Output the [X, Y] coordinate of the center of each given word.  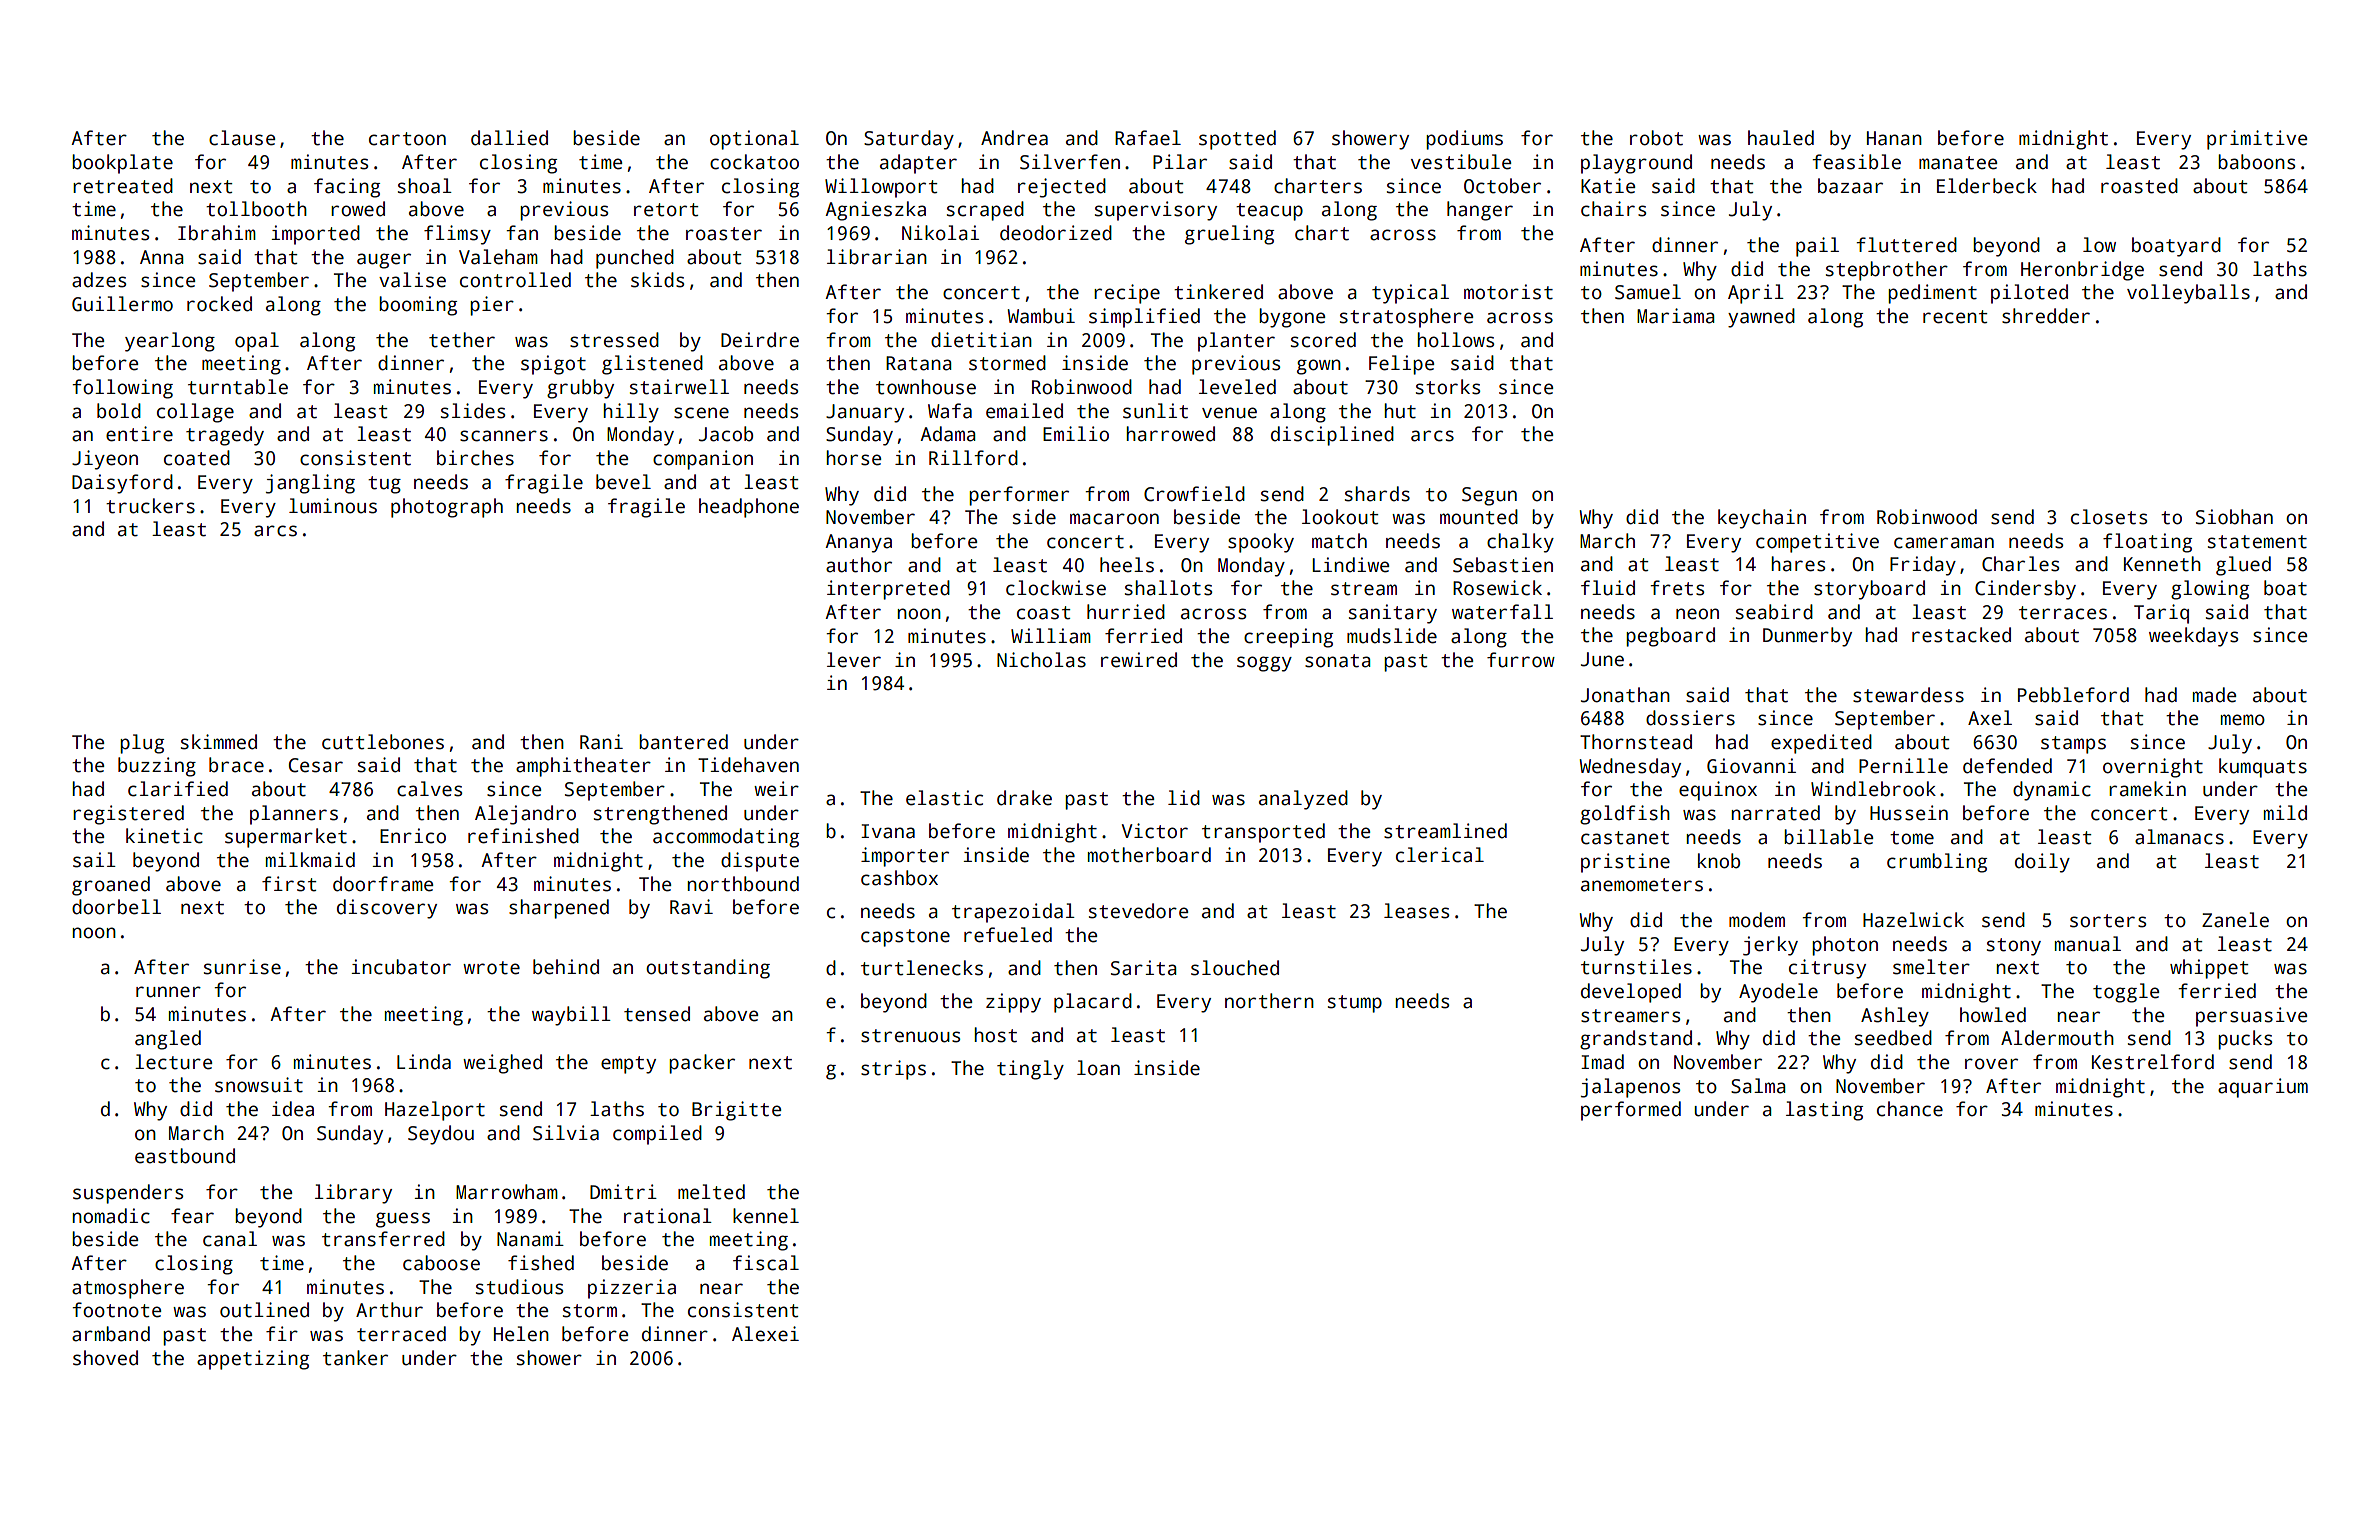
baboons [2256, 162]
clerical [1440, 855]
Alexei [765, 1334]
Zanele [2235, 920]
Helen [521, 1334]
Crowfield [1194, 494]
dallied [509, 138]
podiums [1464, 140]
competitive [1817, 543]
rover [1991, 1064]
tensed [657, 1014]
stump [1355, 1004]
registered [128, 815]
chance [1910, 1109]
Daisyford [122, 484]
